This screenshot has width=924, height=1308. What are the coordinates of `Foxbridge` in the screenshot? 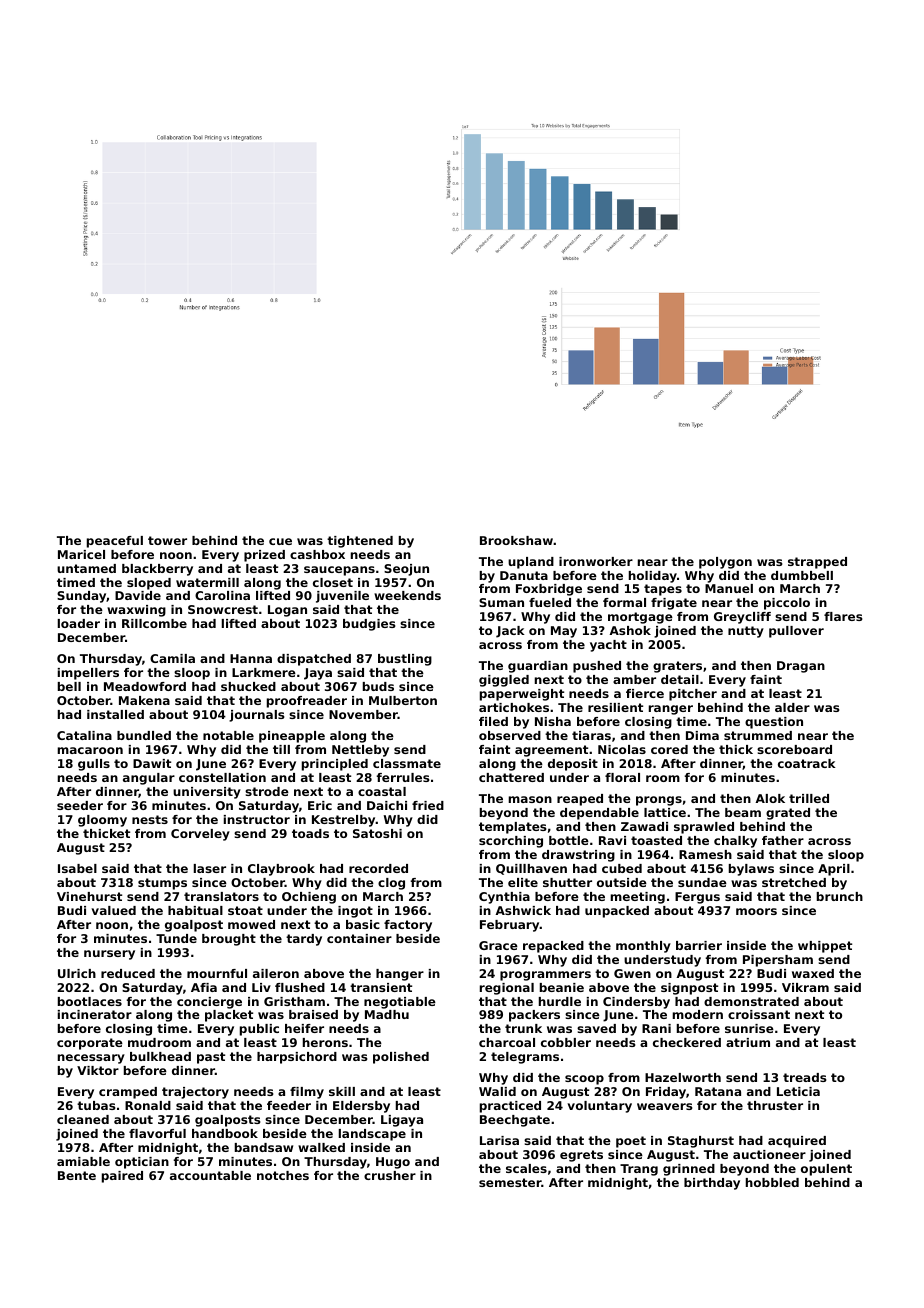 It's located at (549, 590).
